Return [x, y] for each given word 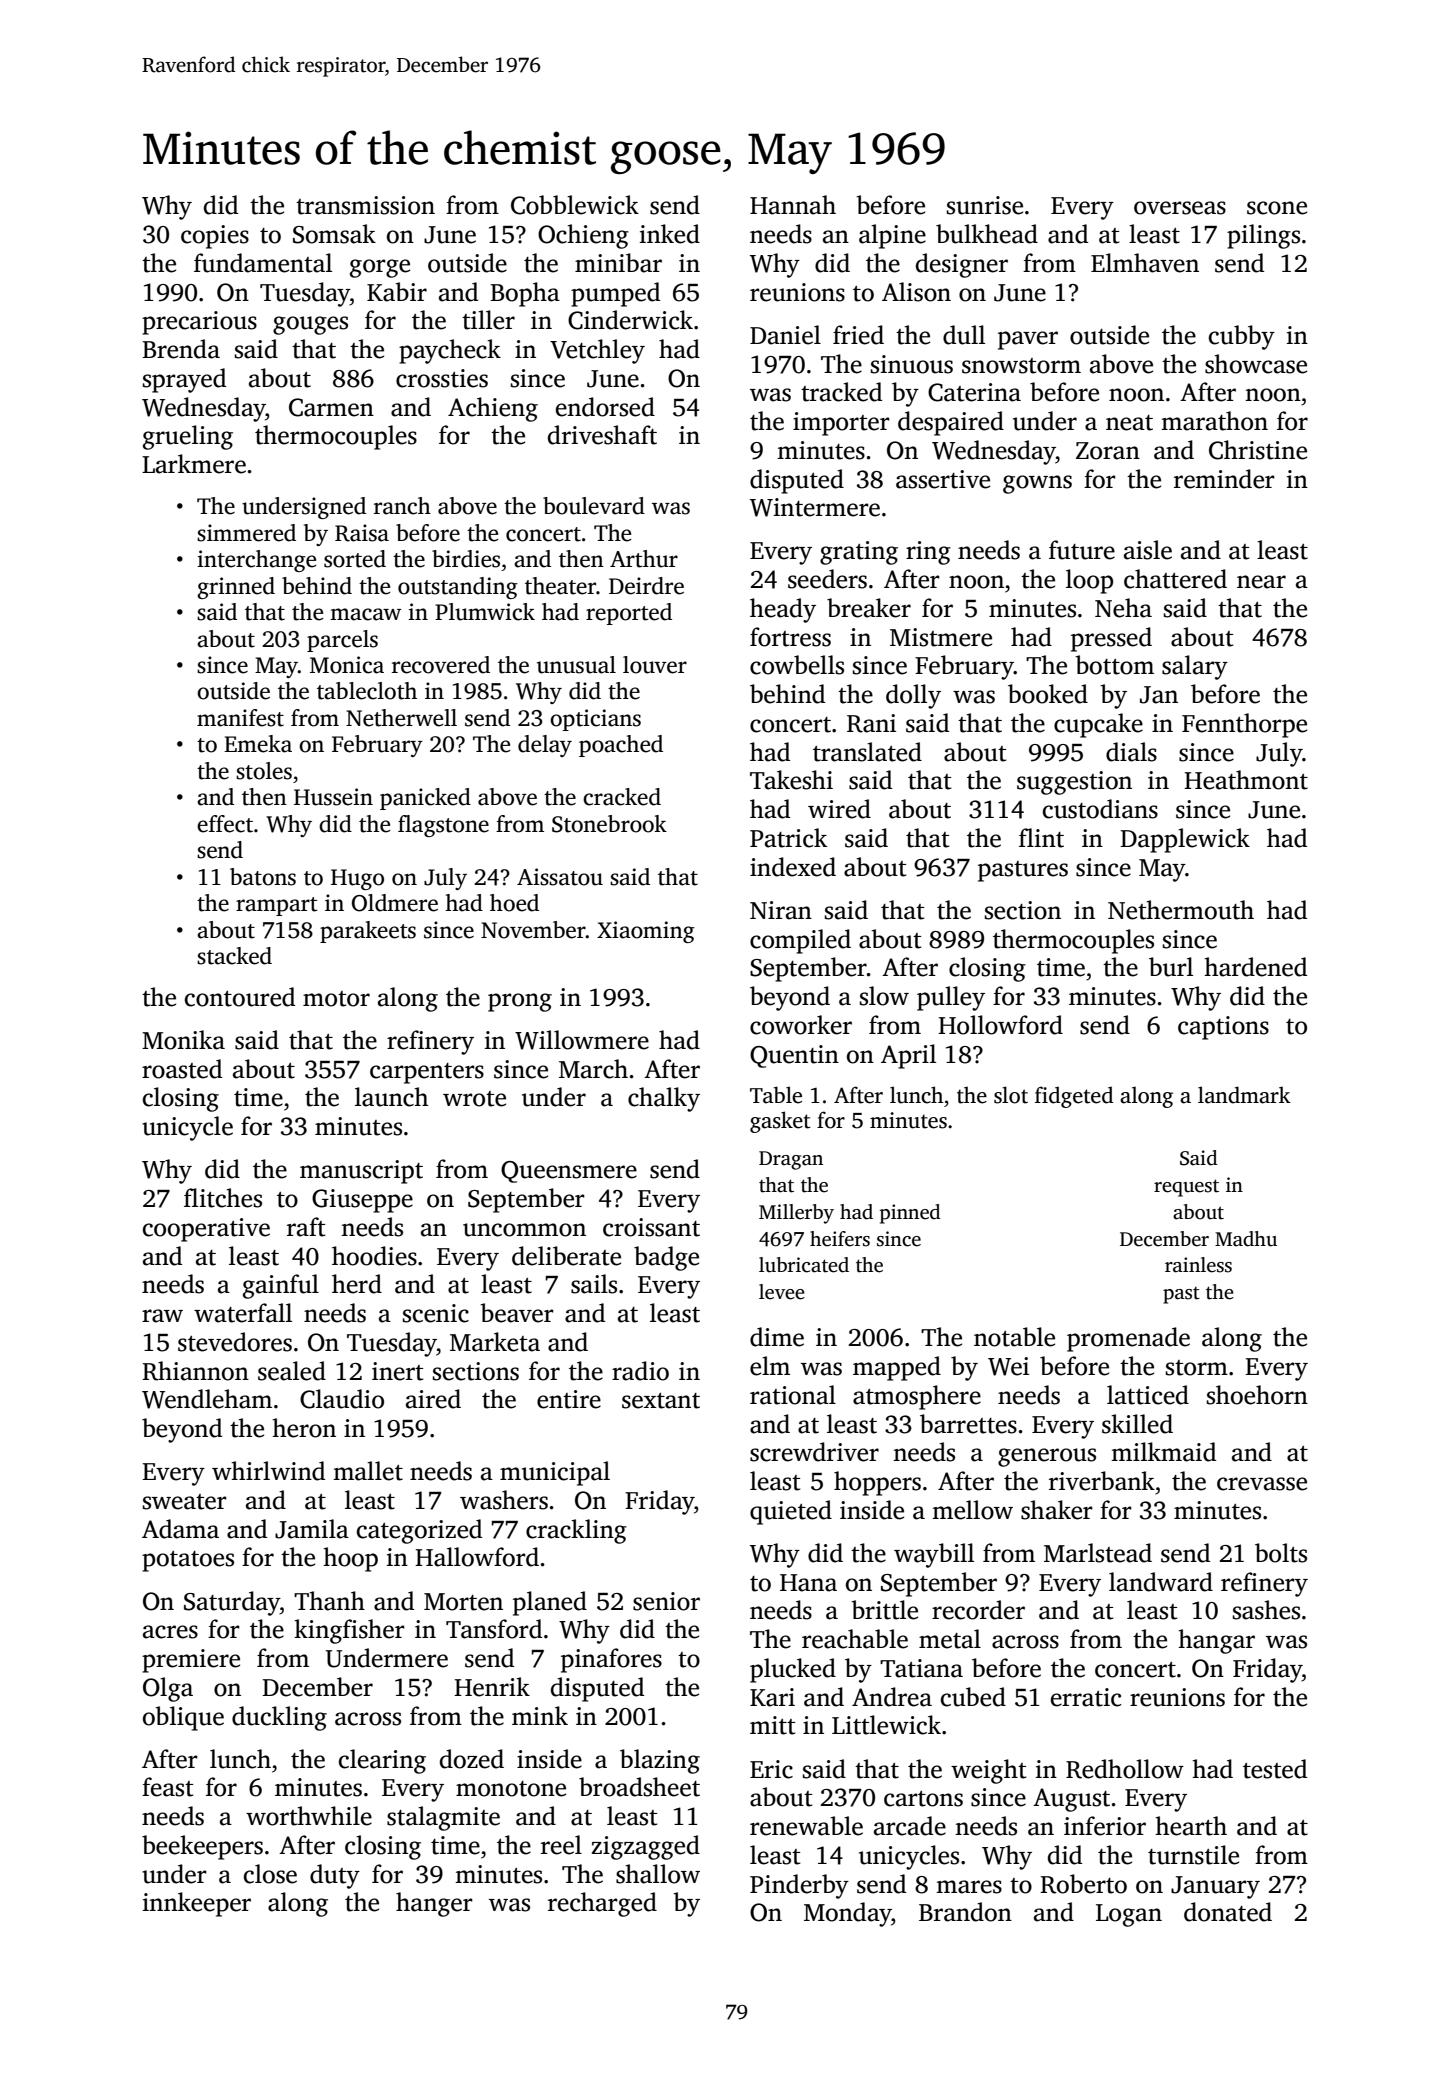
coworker [801, 1025]
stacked [234, 956]
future [1082, 550]
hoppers [877, 1483]
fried [858, 335]
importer [841, 424]
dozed [472, 1759]
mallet [368, 1471]
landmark [1244, 1095]
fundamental [263, 263]
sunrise [985, 205]
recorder [978, 1610]
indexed [793, 867]
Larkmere [194, 464]
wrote [474, 1099]
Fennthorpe [1244, 725]
